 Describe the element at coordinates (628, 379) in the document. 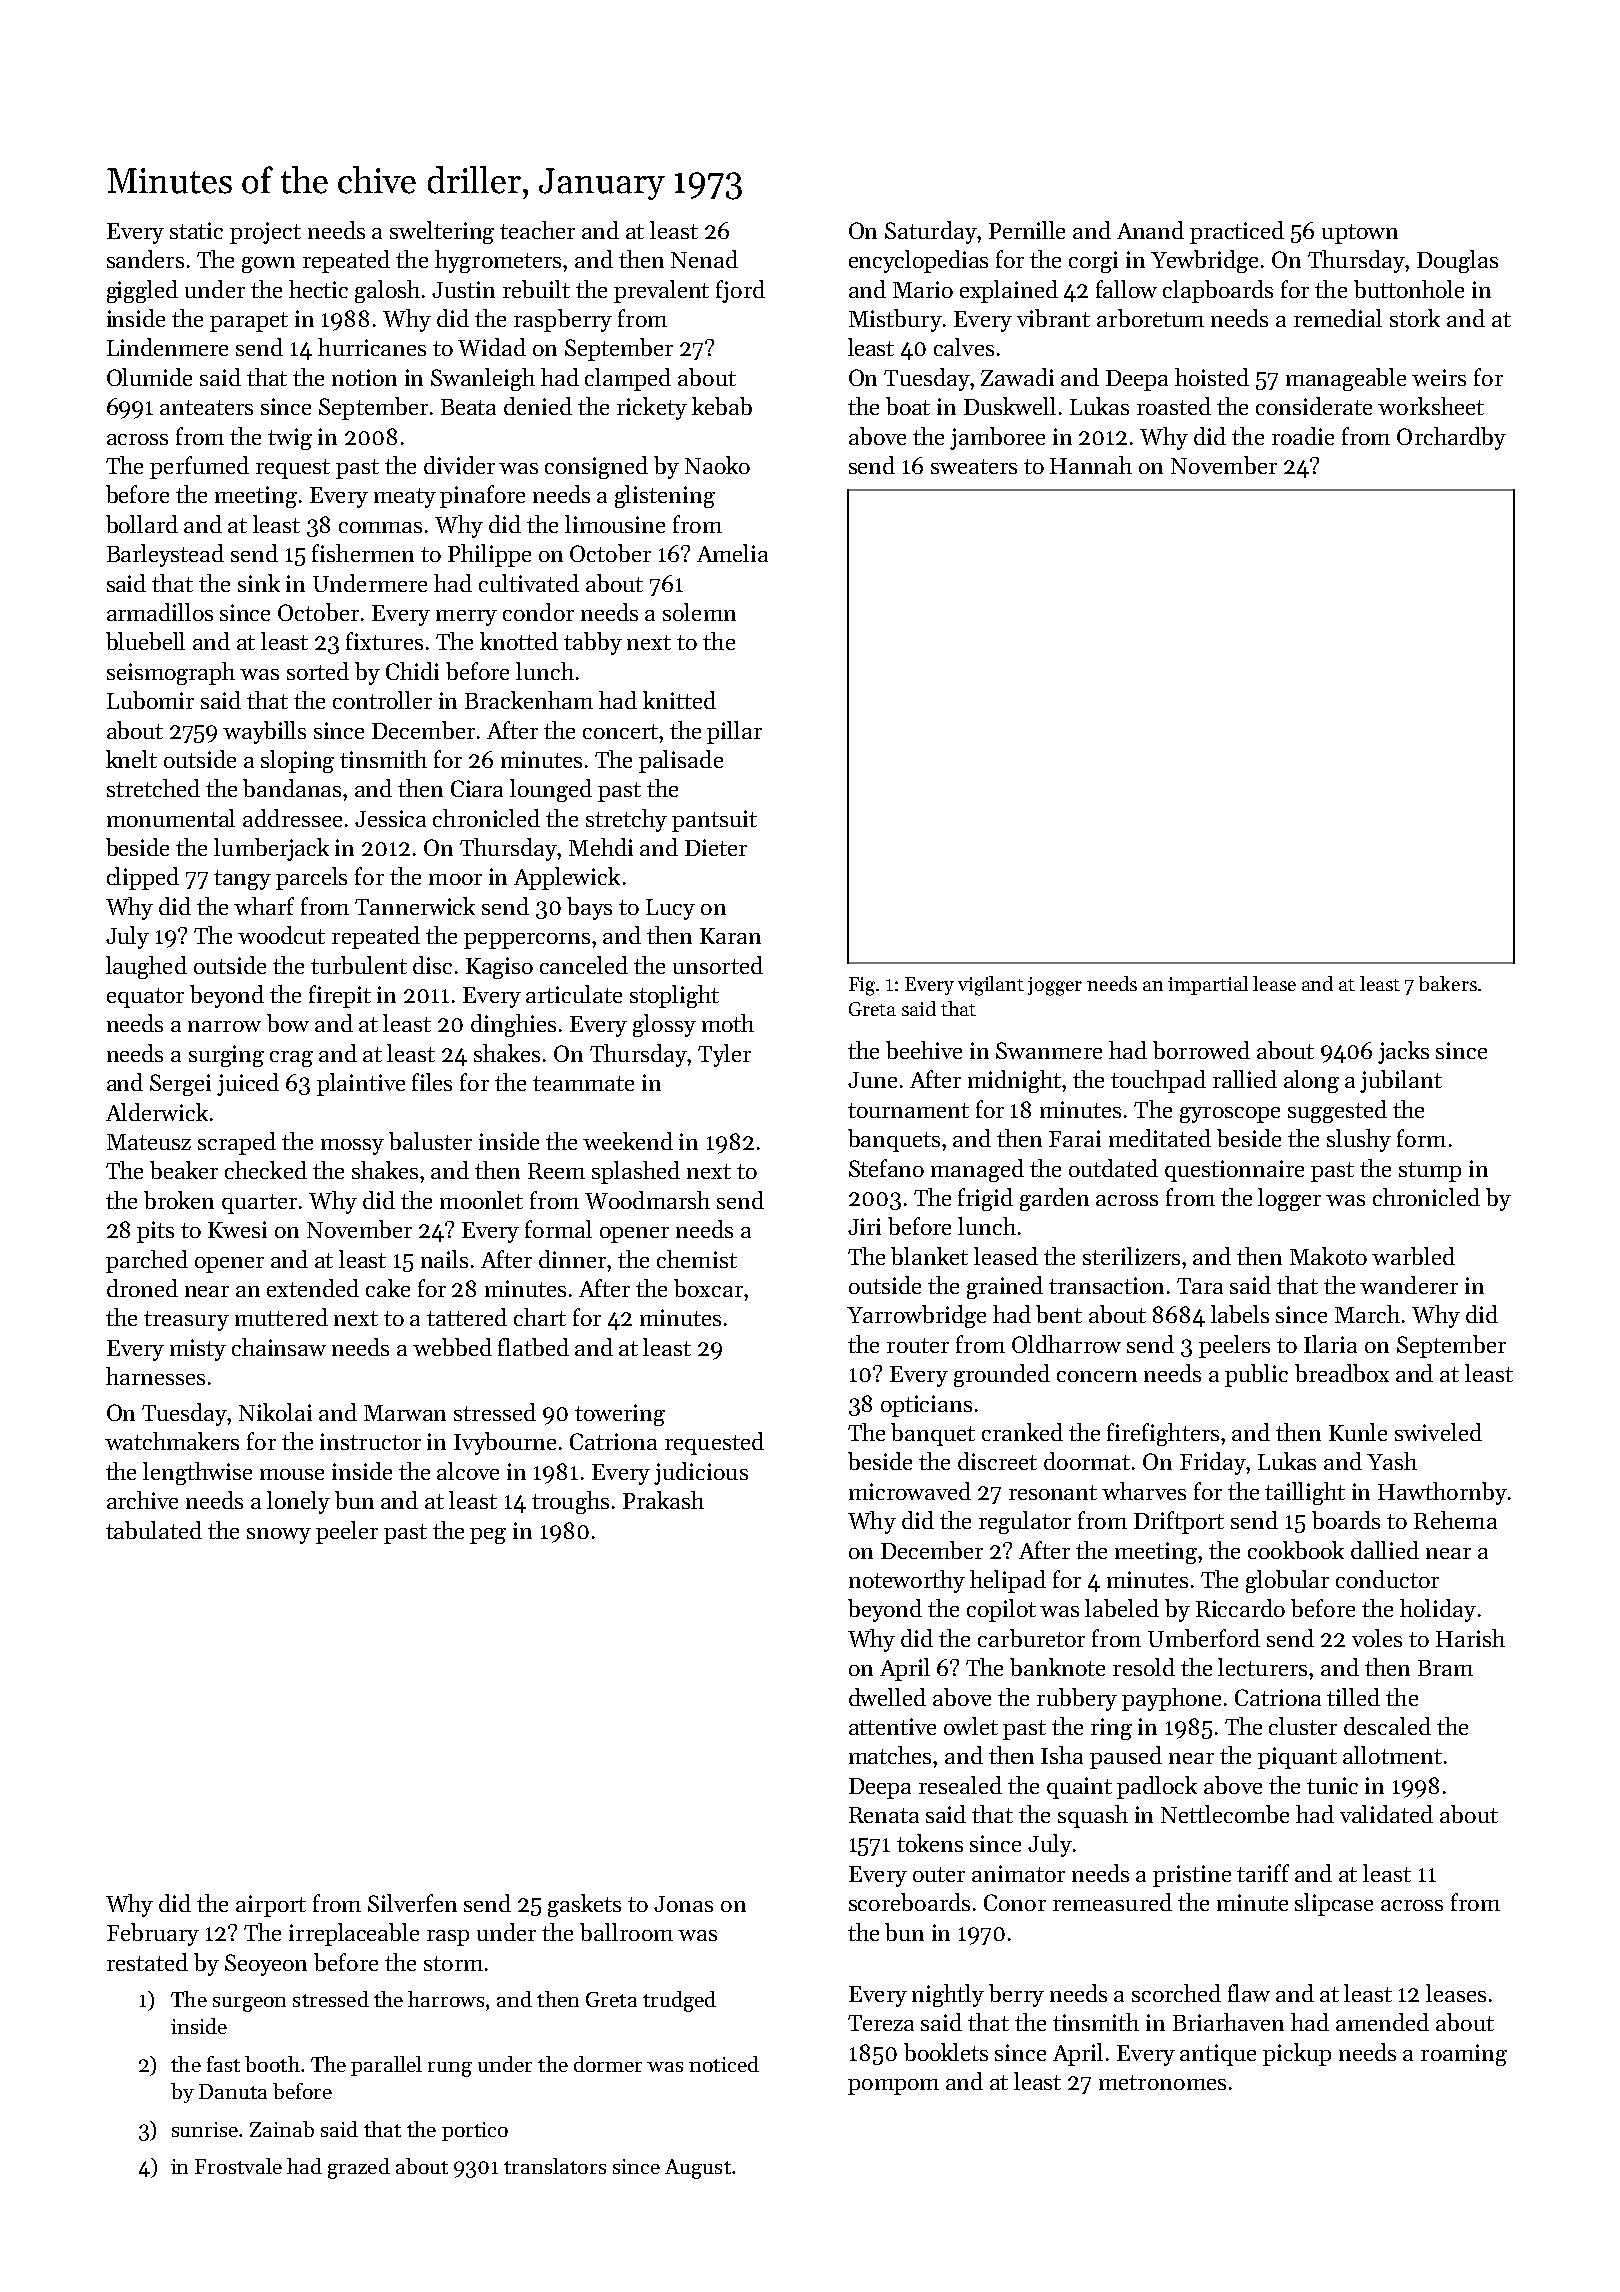

I see `clamped` at that location.
